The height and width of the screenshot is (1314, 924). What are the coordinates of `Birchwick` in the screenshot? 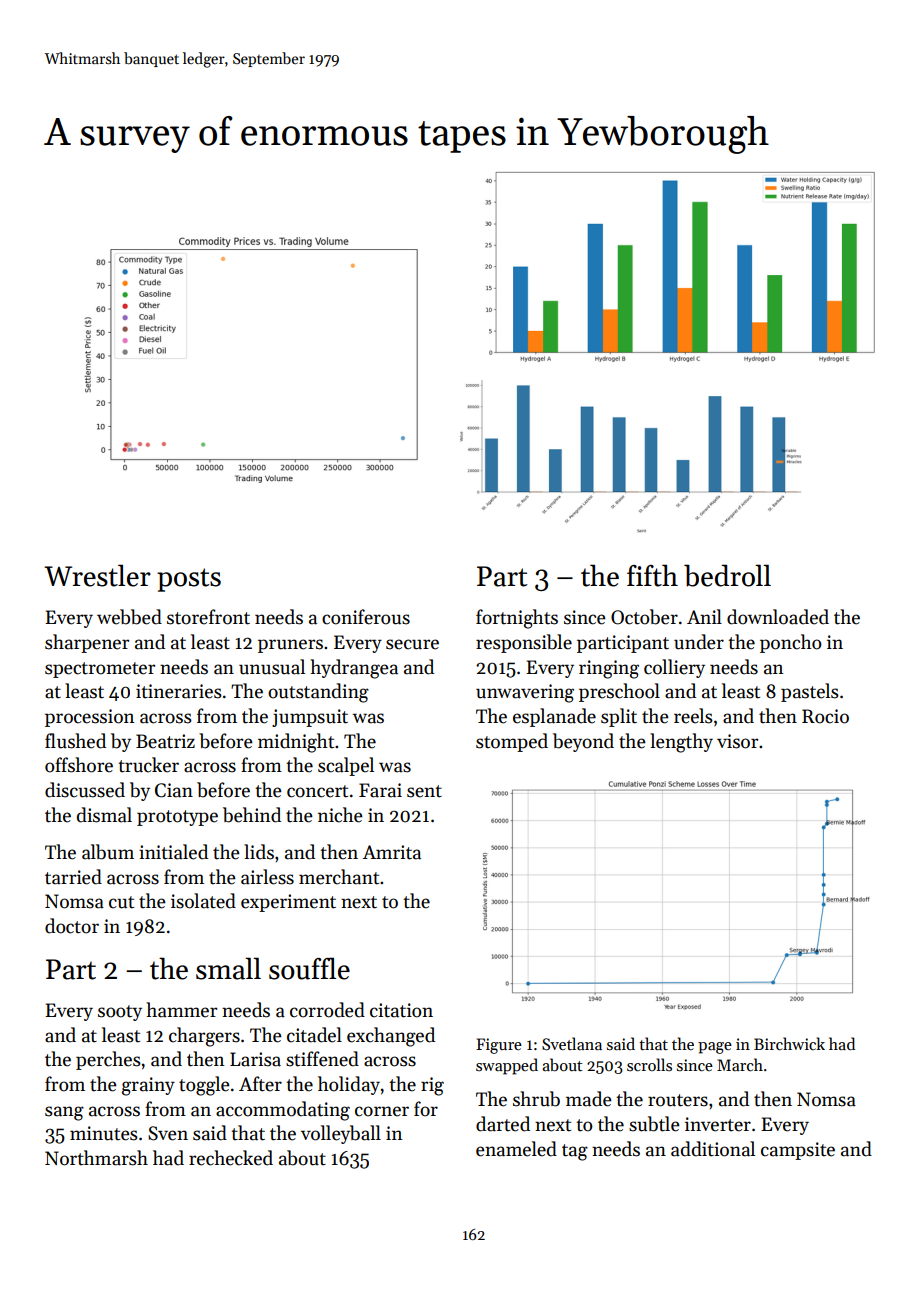 It's located at (789, 1043).
